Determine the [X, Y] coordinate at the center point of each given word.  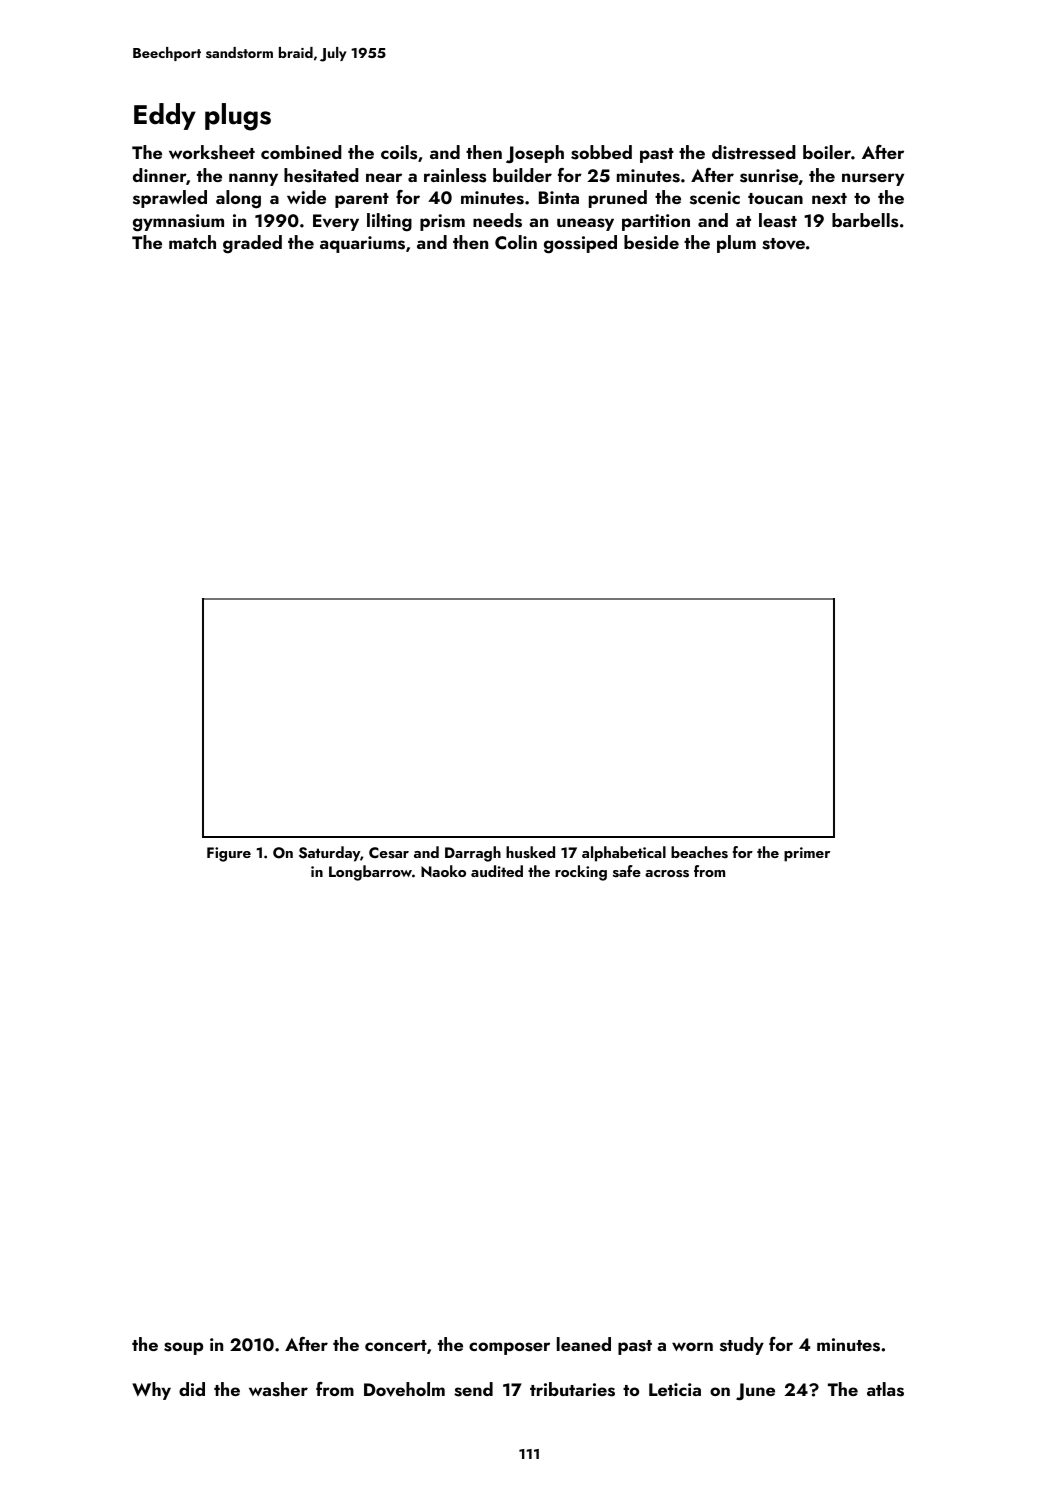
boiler [827, 152]
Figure [229, 854]
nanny [253, 179]
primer [807, 854]
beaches [699, 852]
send [473, 1389]
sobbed [601, 152]
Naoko [443, 871]
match [192, 242]
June [755, 1392]
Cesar [389, 853]
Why [151, 1391]
